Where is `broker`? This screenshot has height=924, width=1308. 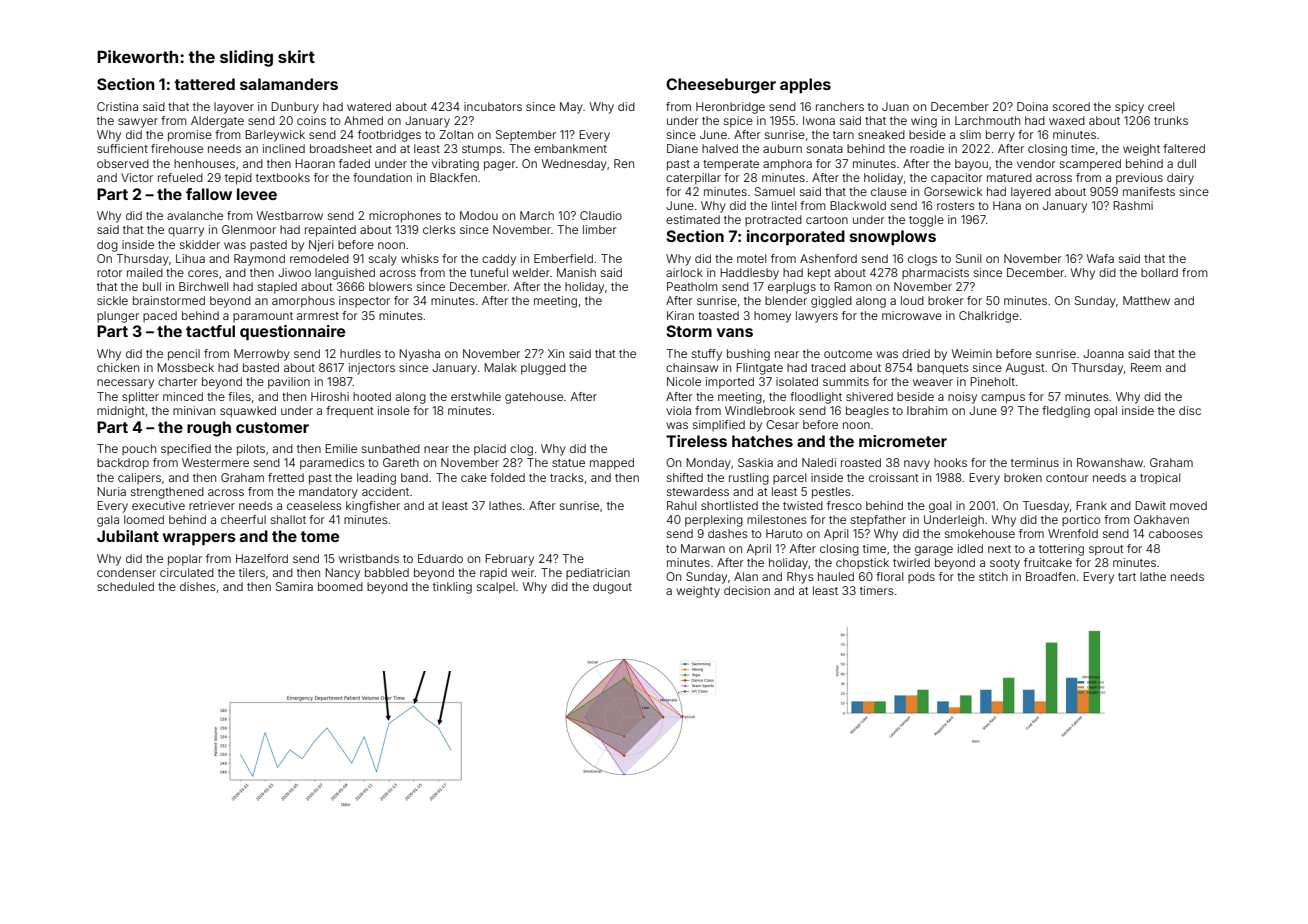
broker is located at coordinates (946, 300).
